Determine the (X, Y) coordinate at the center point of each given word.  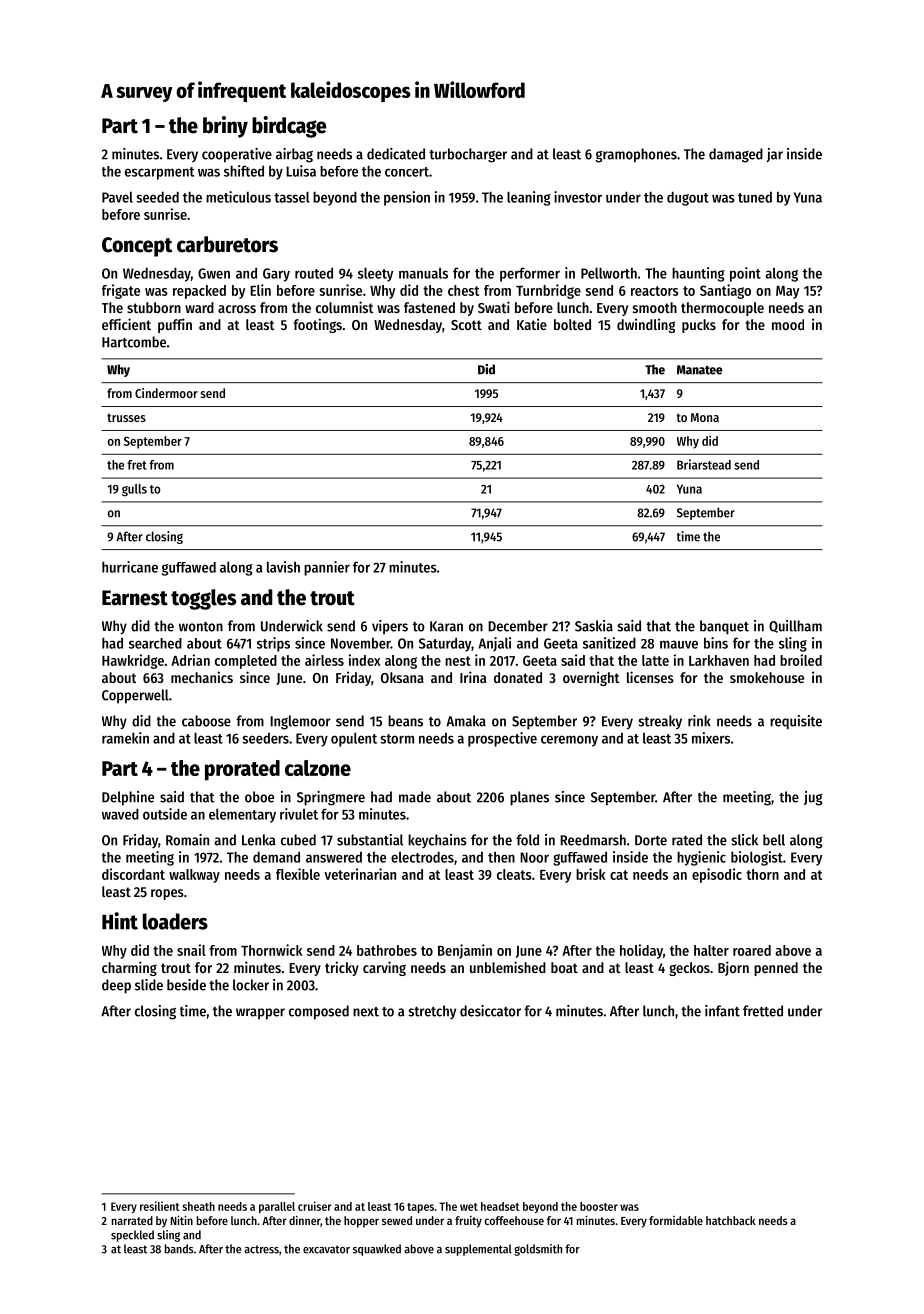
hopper (361, 1222)
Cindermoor (166, 393)
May (787, 292)
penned (776, 969)
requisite (796, 722)
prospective (502, 739)
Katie (532, 324)
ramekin (125, 738)
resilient (160, 1206)
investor (578, 197)
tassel (292, 197)
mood (788, 324)
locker (251, 985)
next (366, 1012)
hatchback (731, 1220)
